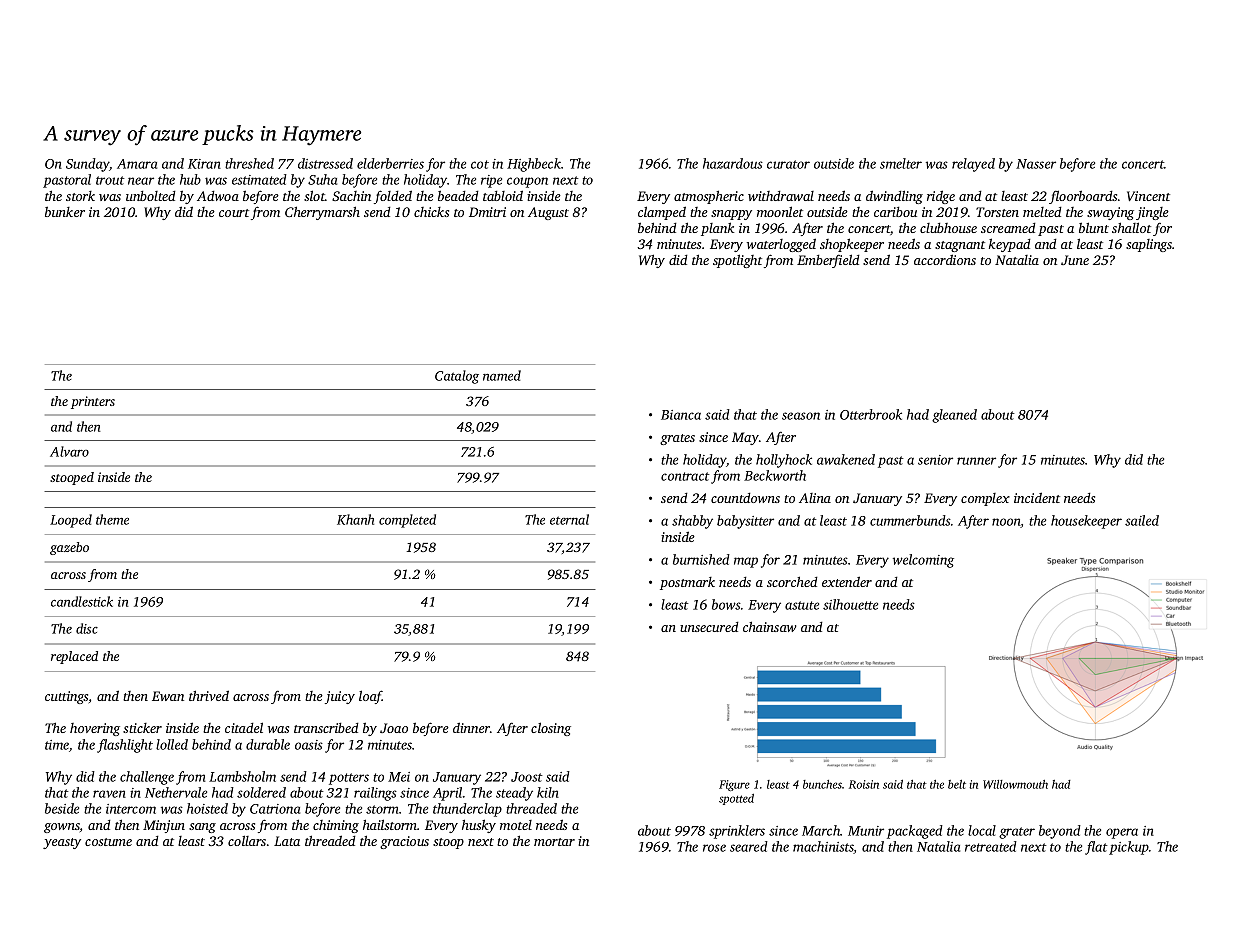 Image resolution: width=1233 pixels, height=952 pixels. I want to click on printers, so click(93, 402).
